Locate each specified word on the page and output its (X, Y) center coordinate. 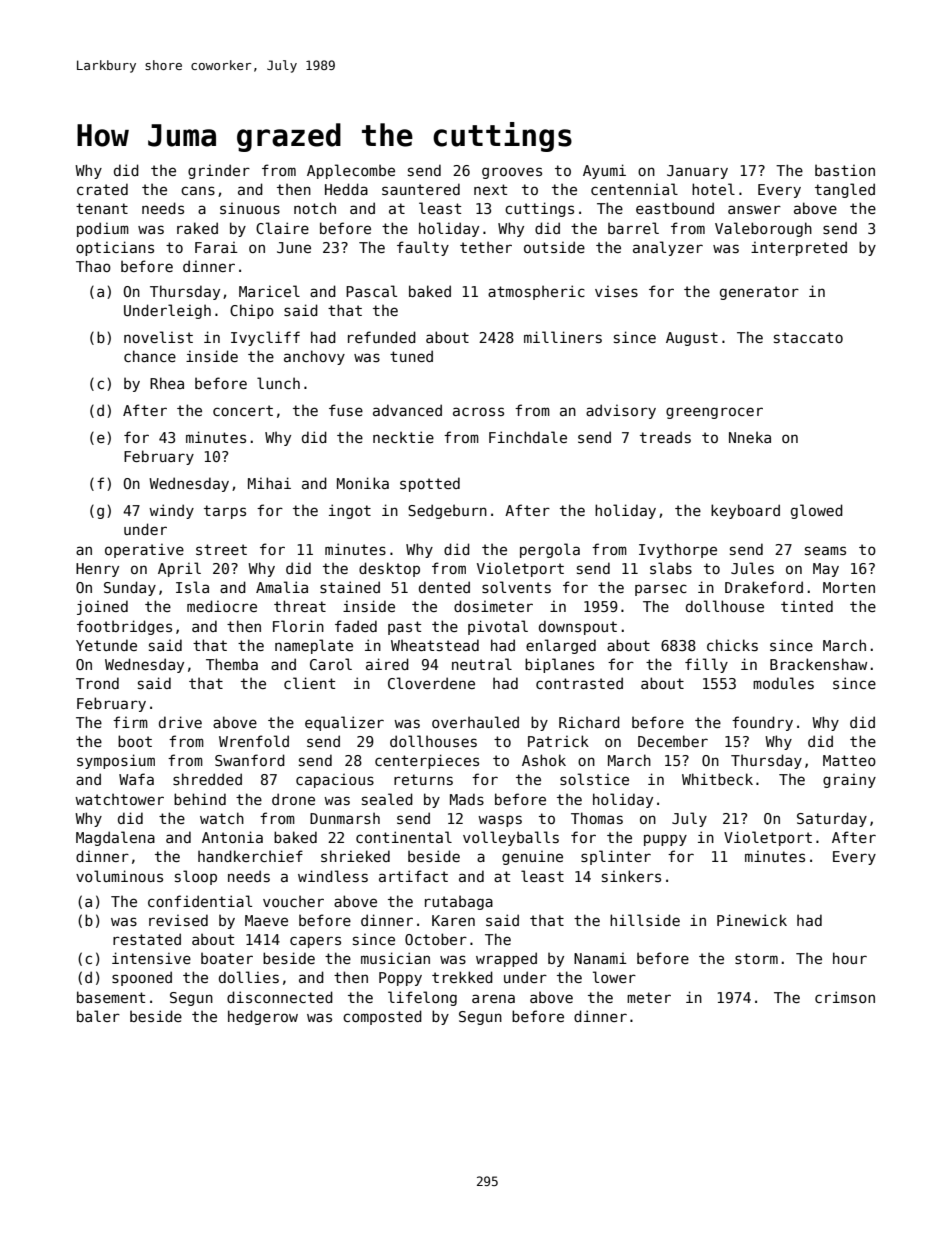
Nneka (750, 437)
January (697, 172)
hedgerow (263, 1017)
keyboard (745, 511)
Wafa (136, 779)
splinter (616, 857)
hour (850, 958)
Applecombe (351, 171)
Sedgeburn (447, 511)
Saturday (832, 819)
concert (243, 410)
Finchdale (528, 437)
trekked (462, 977)
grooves (512, 173)
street (221, 549)
